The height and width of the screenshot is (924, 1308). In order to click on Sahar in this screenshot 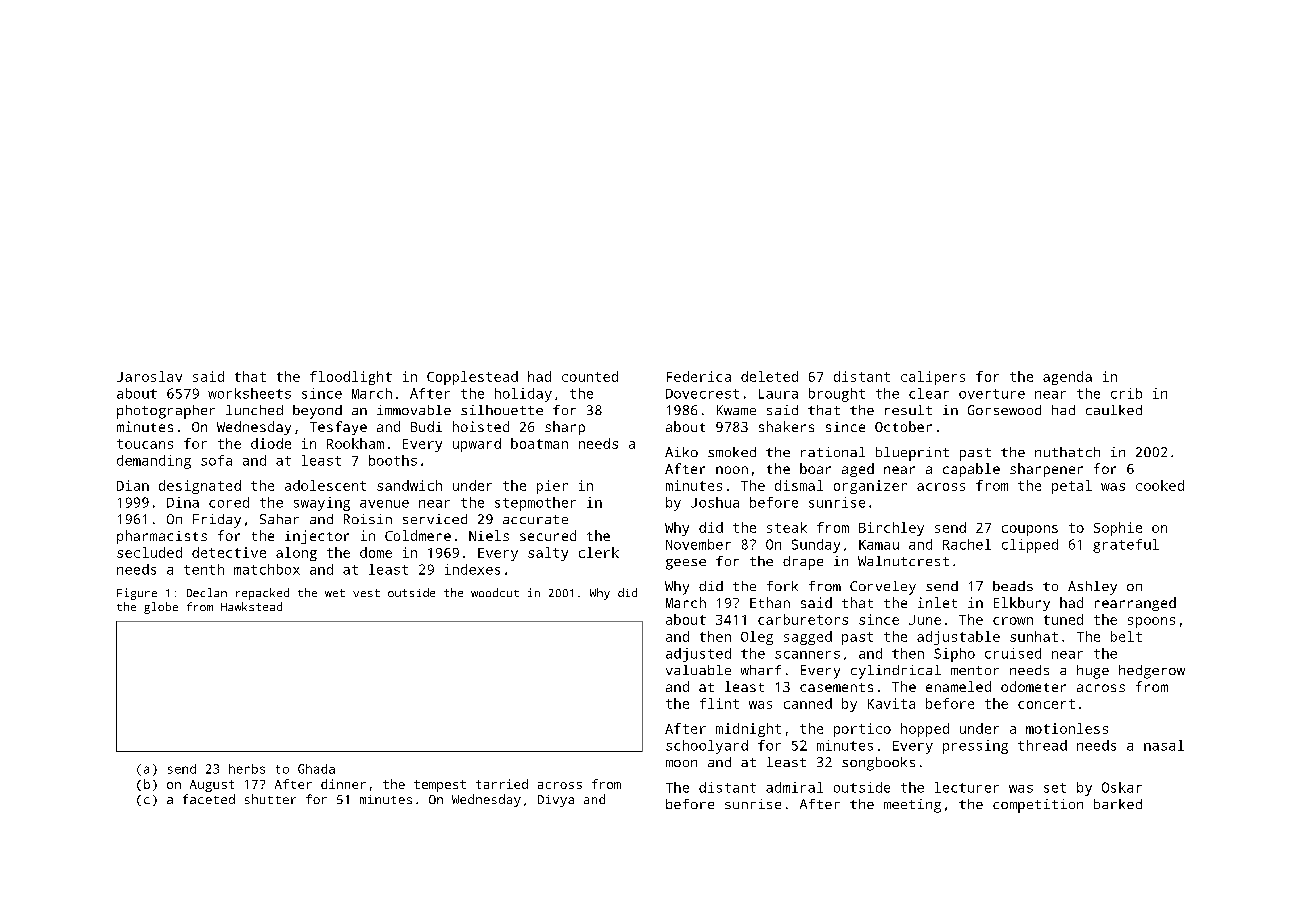, I will do `click(279, 519)`.
